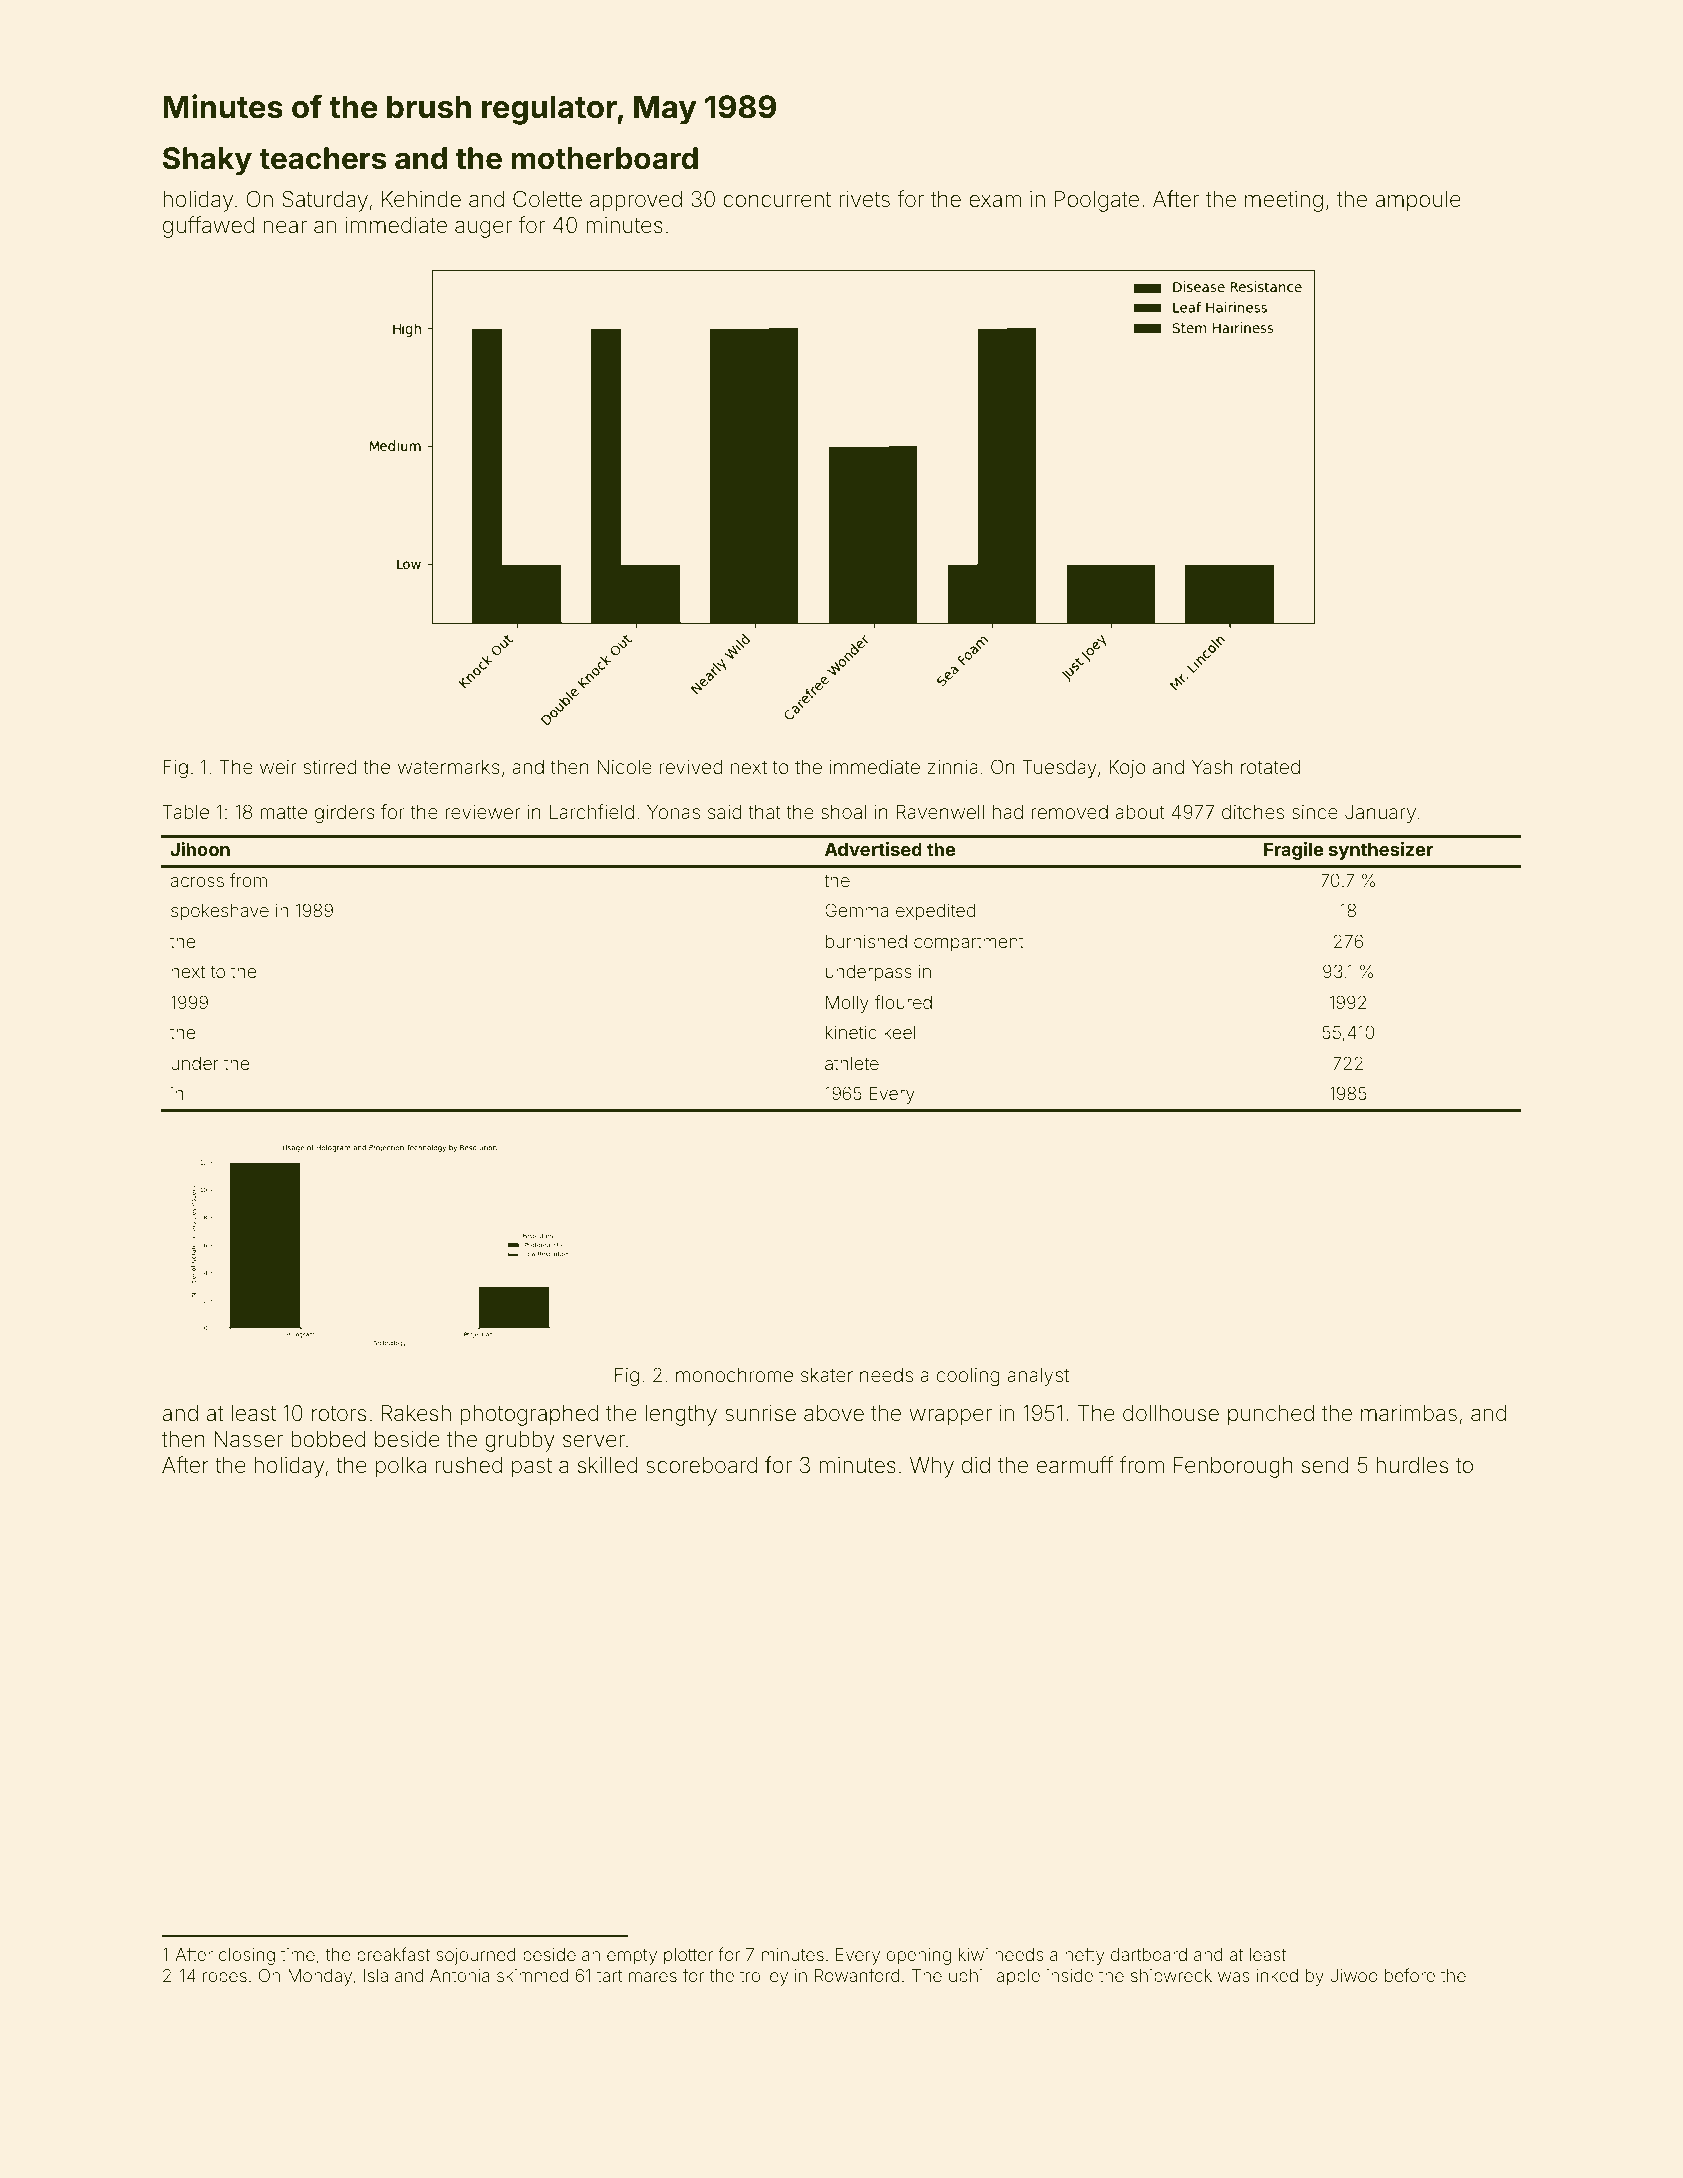  Describe the element at coordinates (864, 199) in the screenshot. I see `rivets` at that location.
